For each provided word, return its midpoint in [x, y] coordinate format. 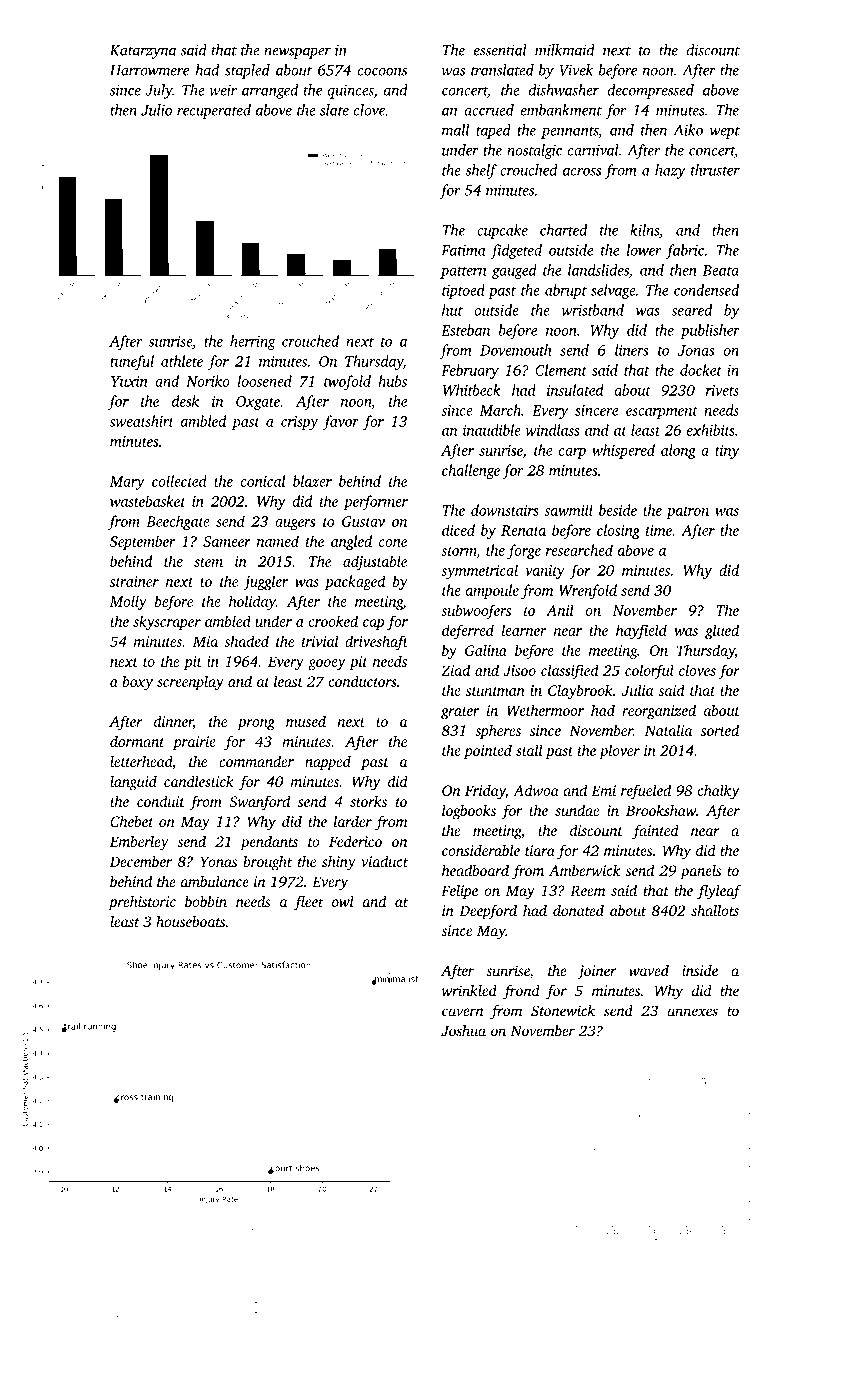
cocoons [382, 72]
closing [618, 531]
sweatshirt [142, 421]
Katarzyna [143, 52]
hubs [393, 381]
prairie [194, 743]
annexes [692, 1012]
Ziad [455, 670]
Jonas [696, 350]
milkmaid [565, 50]
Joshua [463, 1031]
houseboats [190, 921]
